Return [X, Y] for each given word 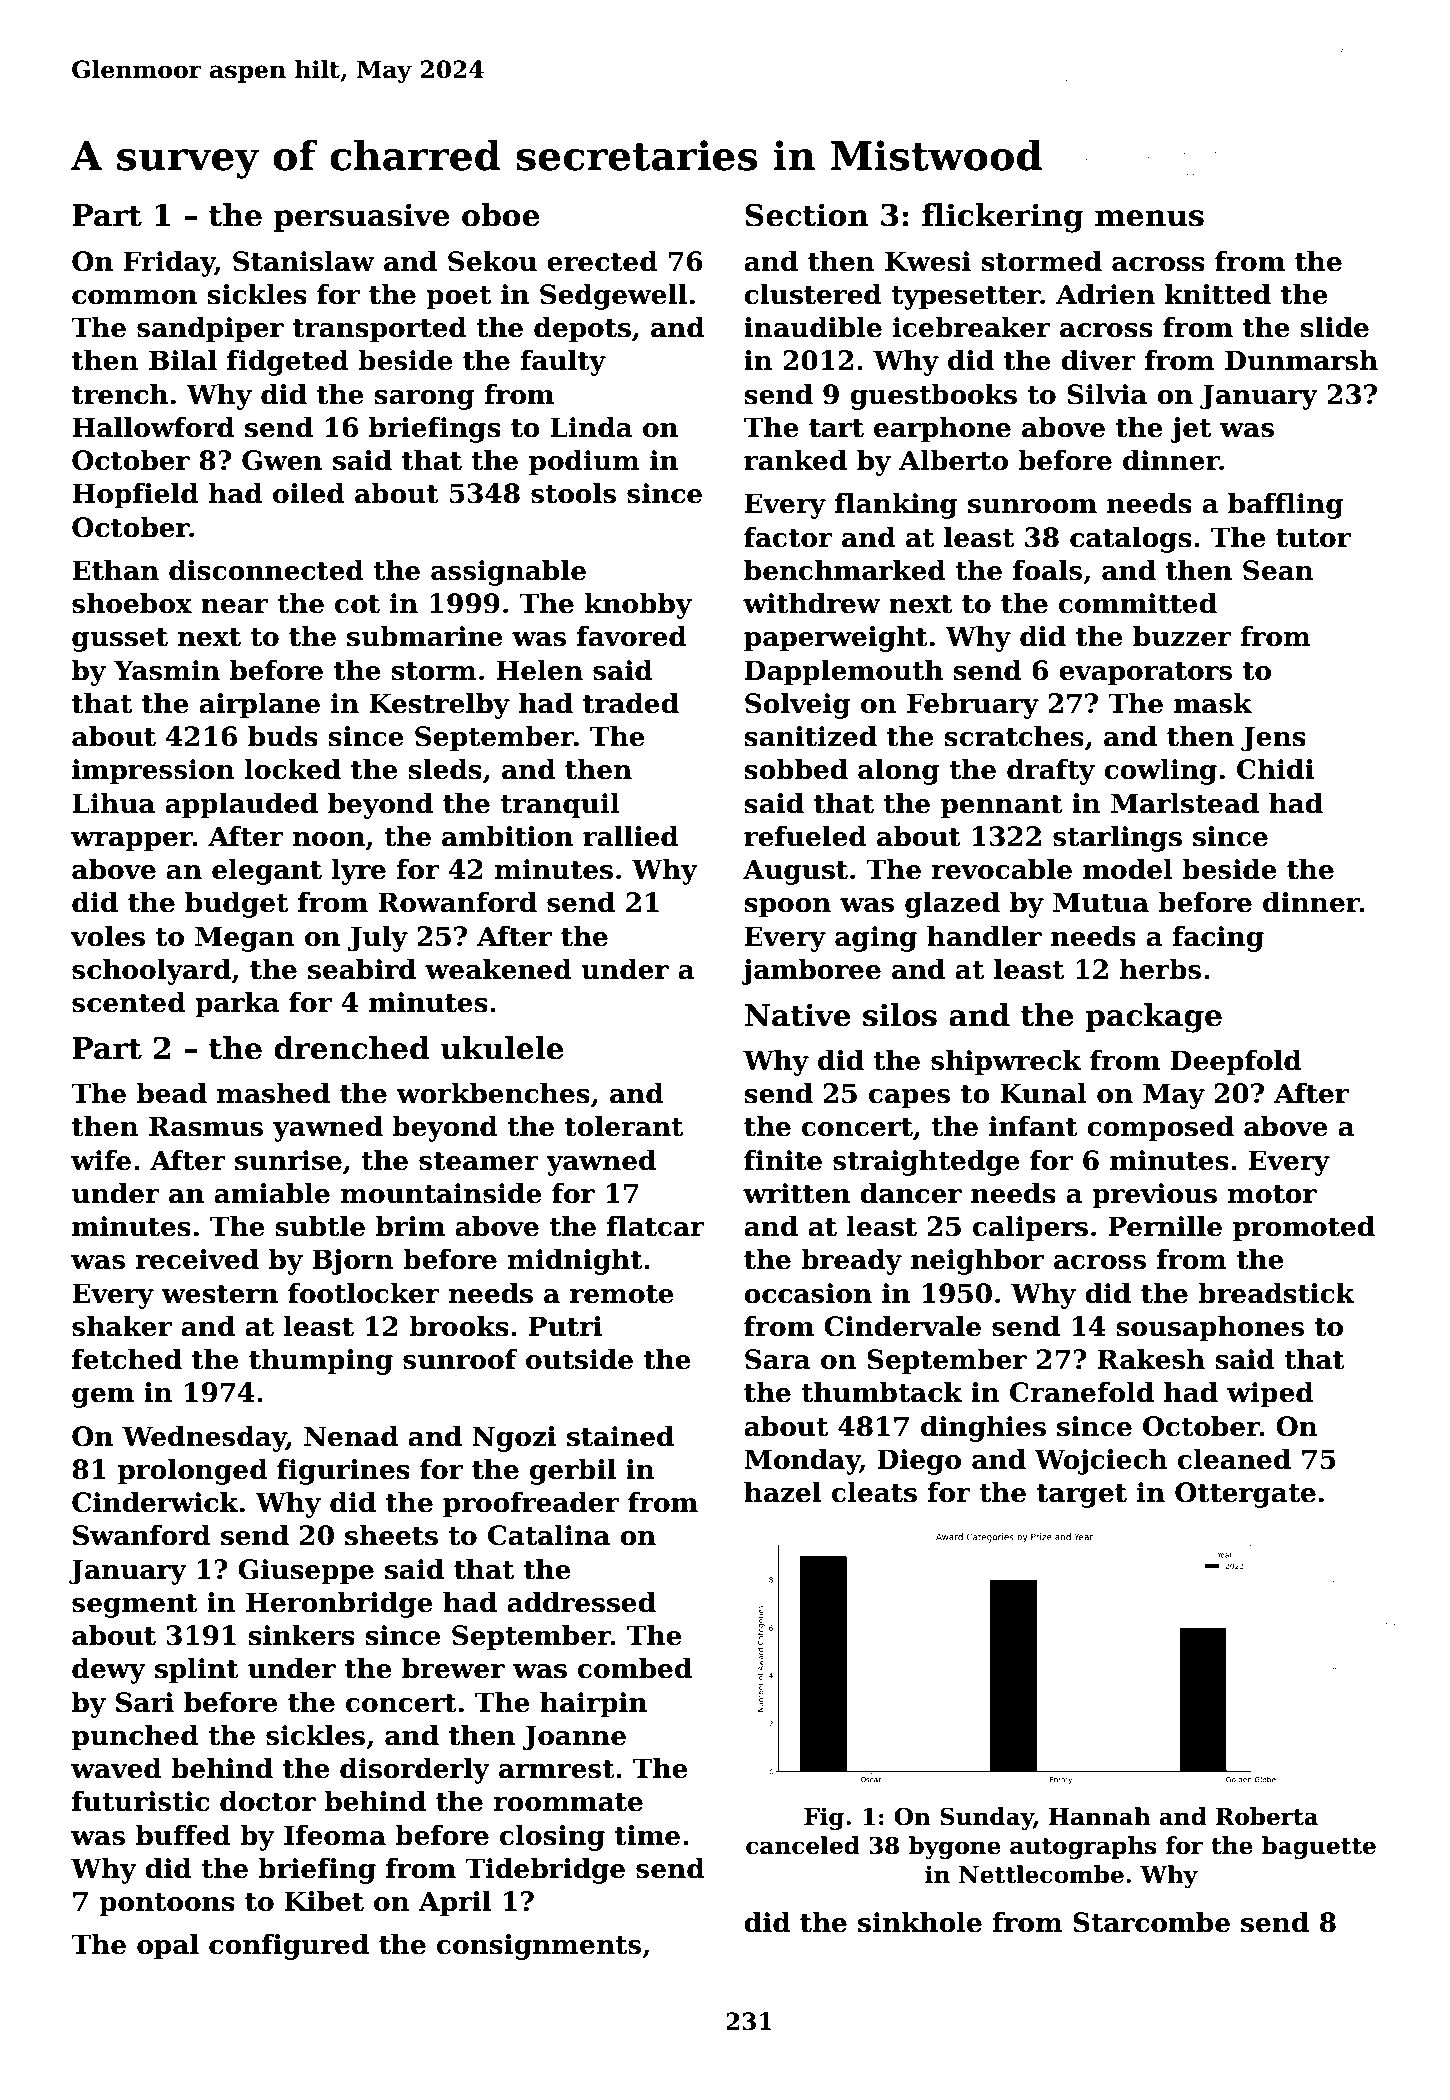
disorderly [415, 1771]
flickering [1002, 218]
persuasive [362, 217]
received [197, 1259]
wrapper [132, 842]
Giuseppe [306, 1572]
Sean [1278, 570]
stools [573, 493]
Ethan [115, 570]
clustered [813, 294]
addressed [581, 1602]
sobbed [796, 769]
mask [1213, 703]
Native [798, 1015]
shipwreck [1006, 1063]
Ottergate [1245, 1495]
